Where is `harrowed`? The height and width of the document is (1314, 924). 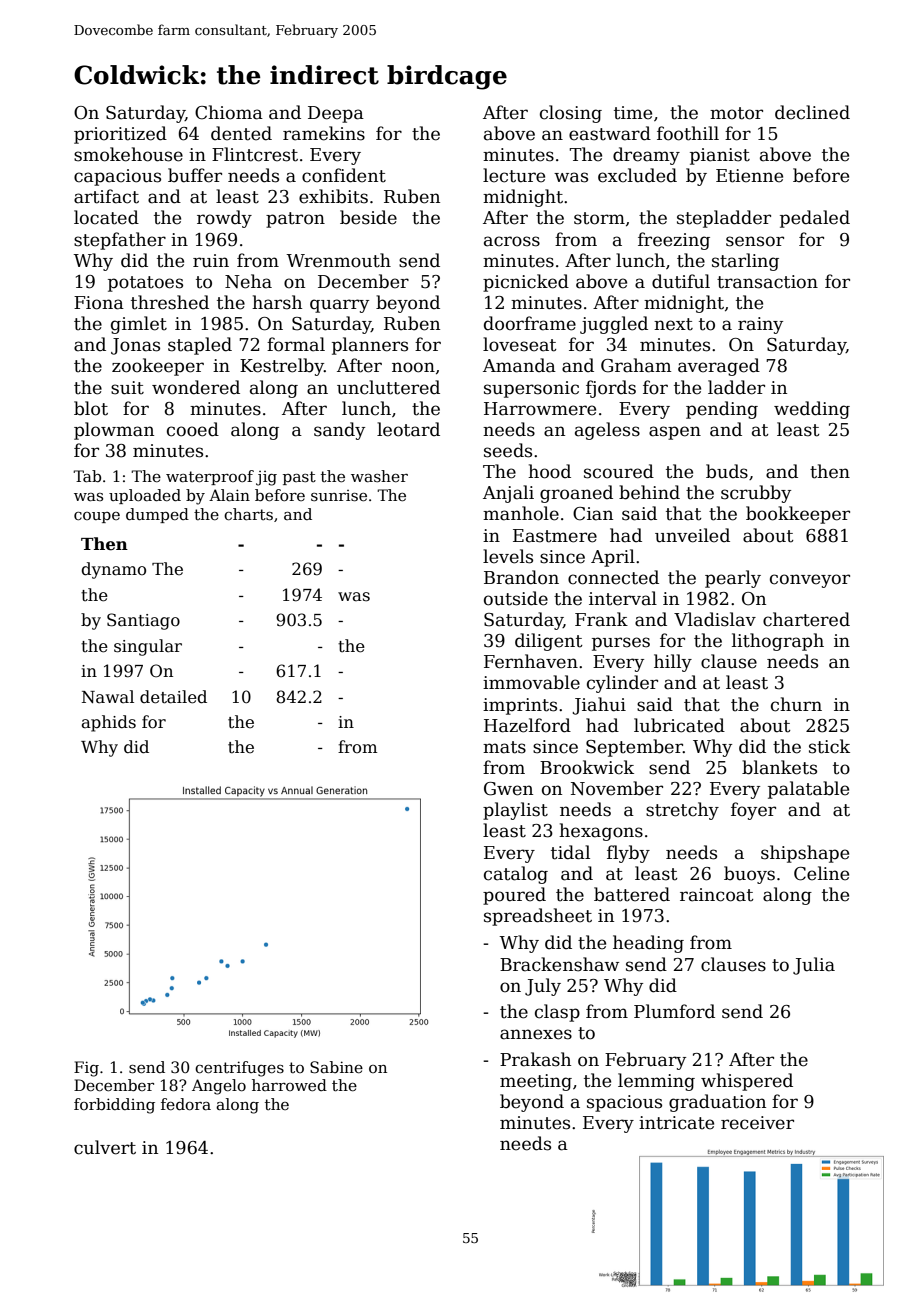 harrowed is located at coordinates (289, 1085).
